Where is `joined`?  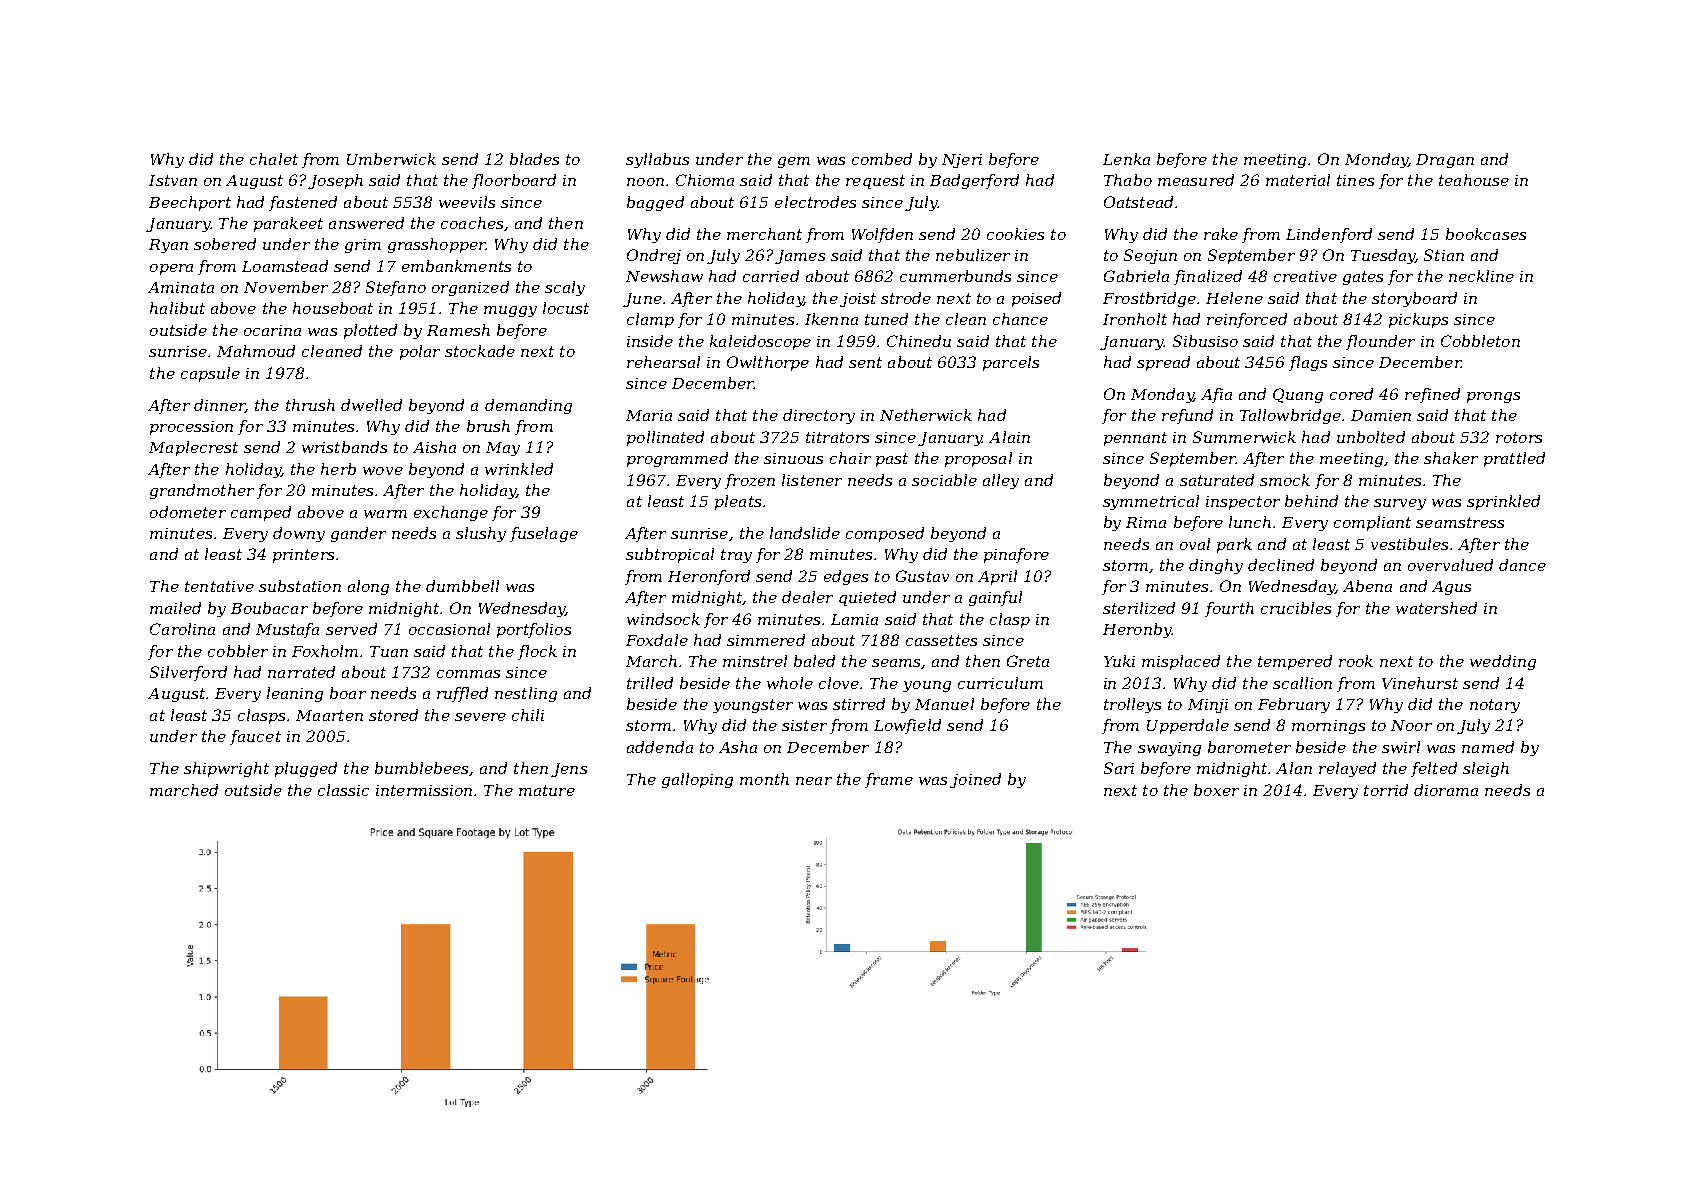 joined is located at coordinates (975, 780).
